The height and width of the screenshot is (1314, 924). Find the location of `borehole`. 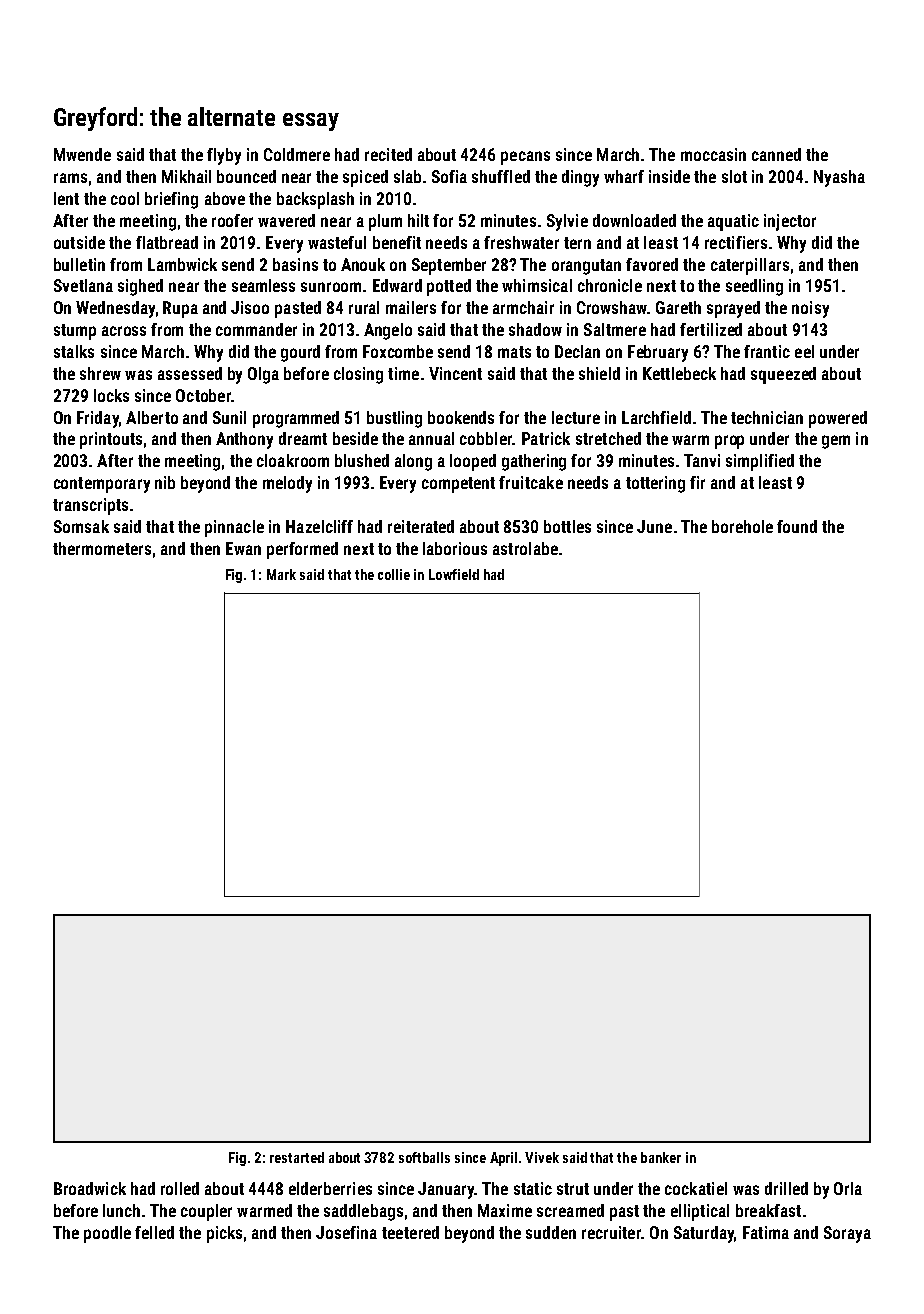

borehole is located at coordinates (742, 526).
